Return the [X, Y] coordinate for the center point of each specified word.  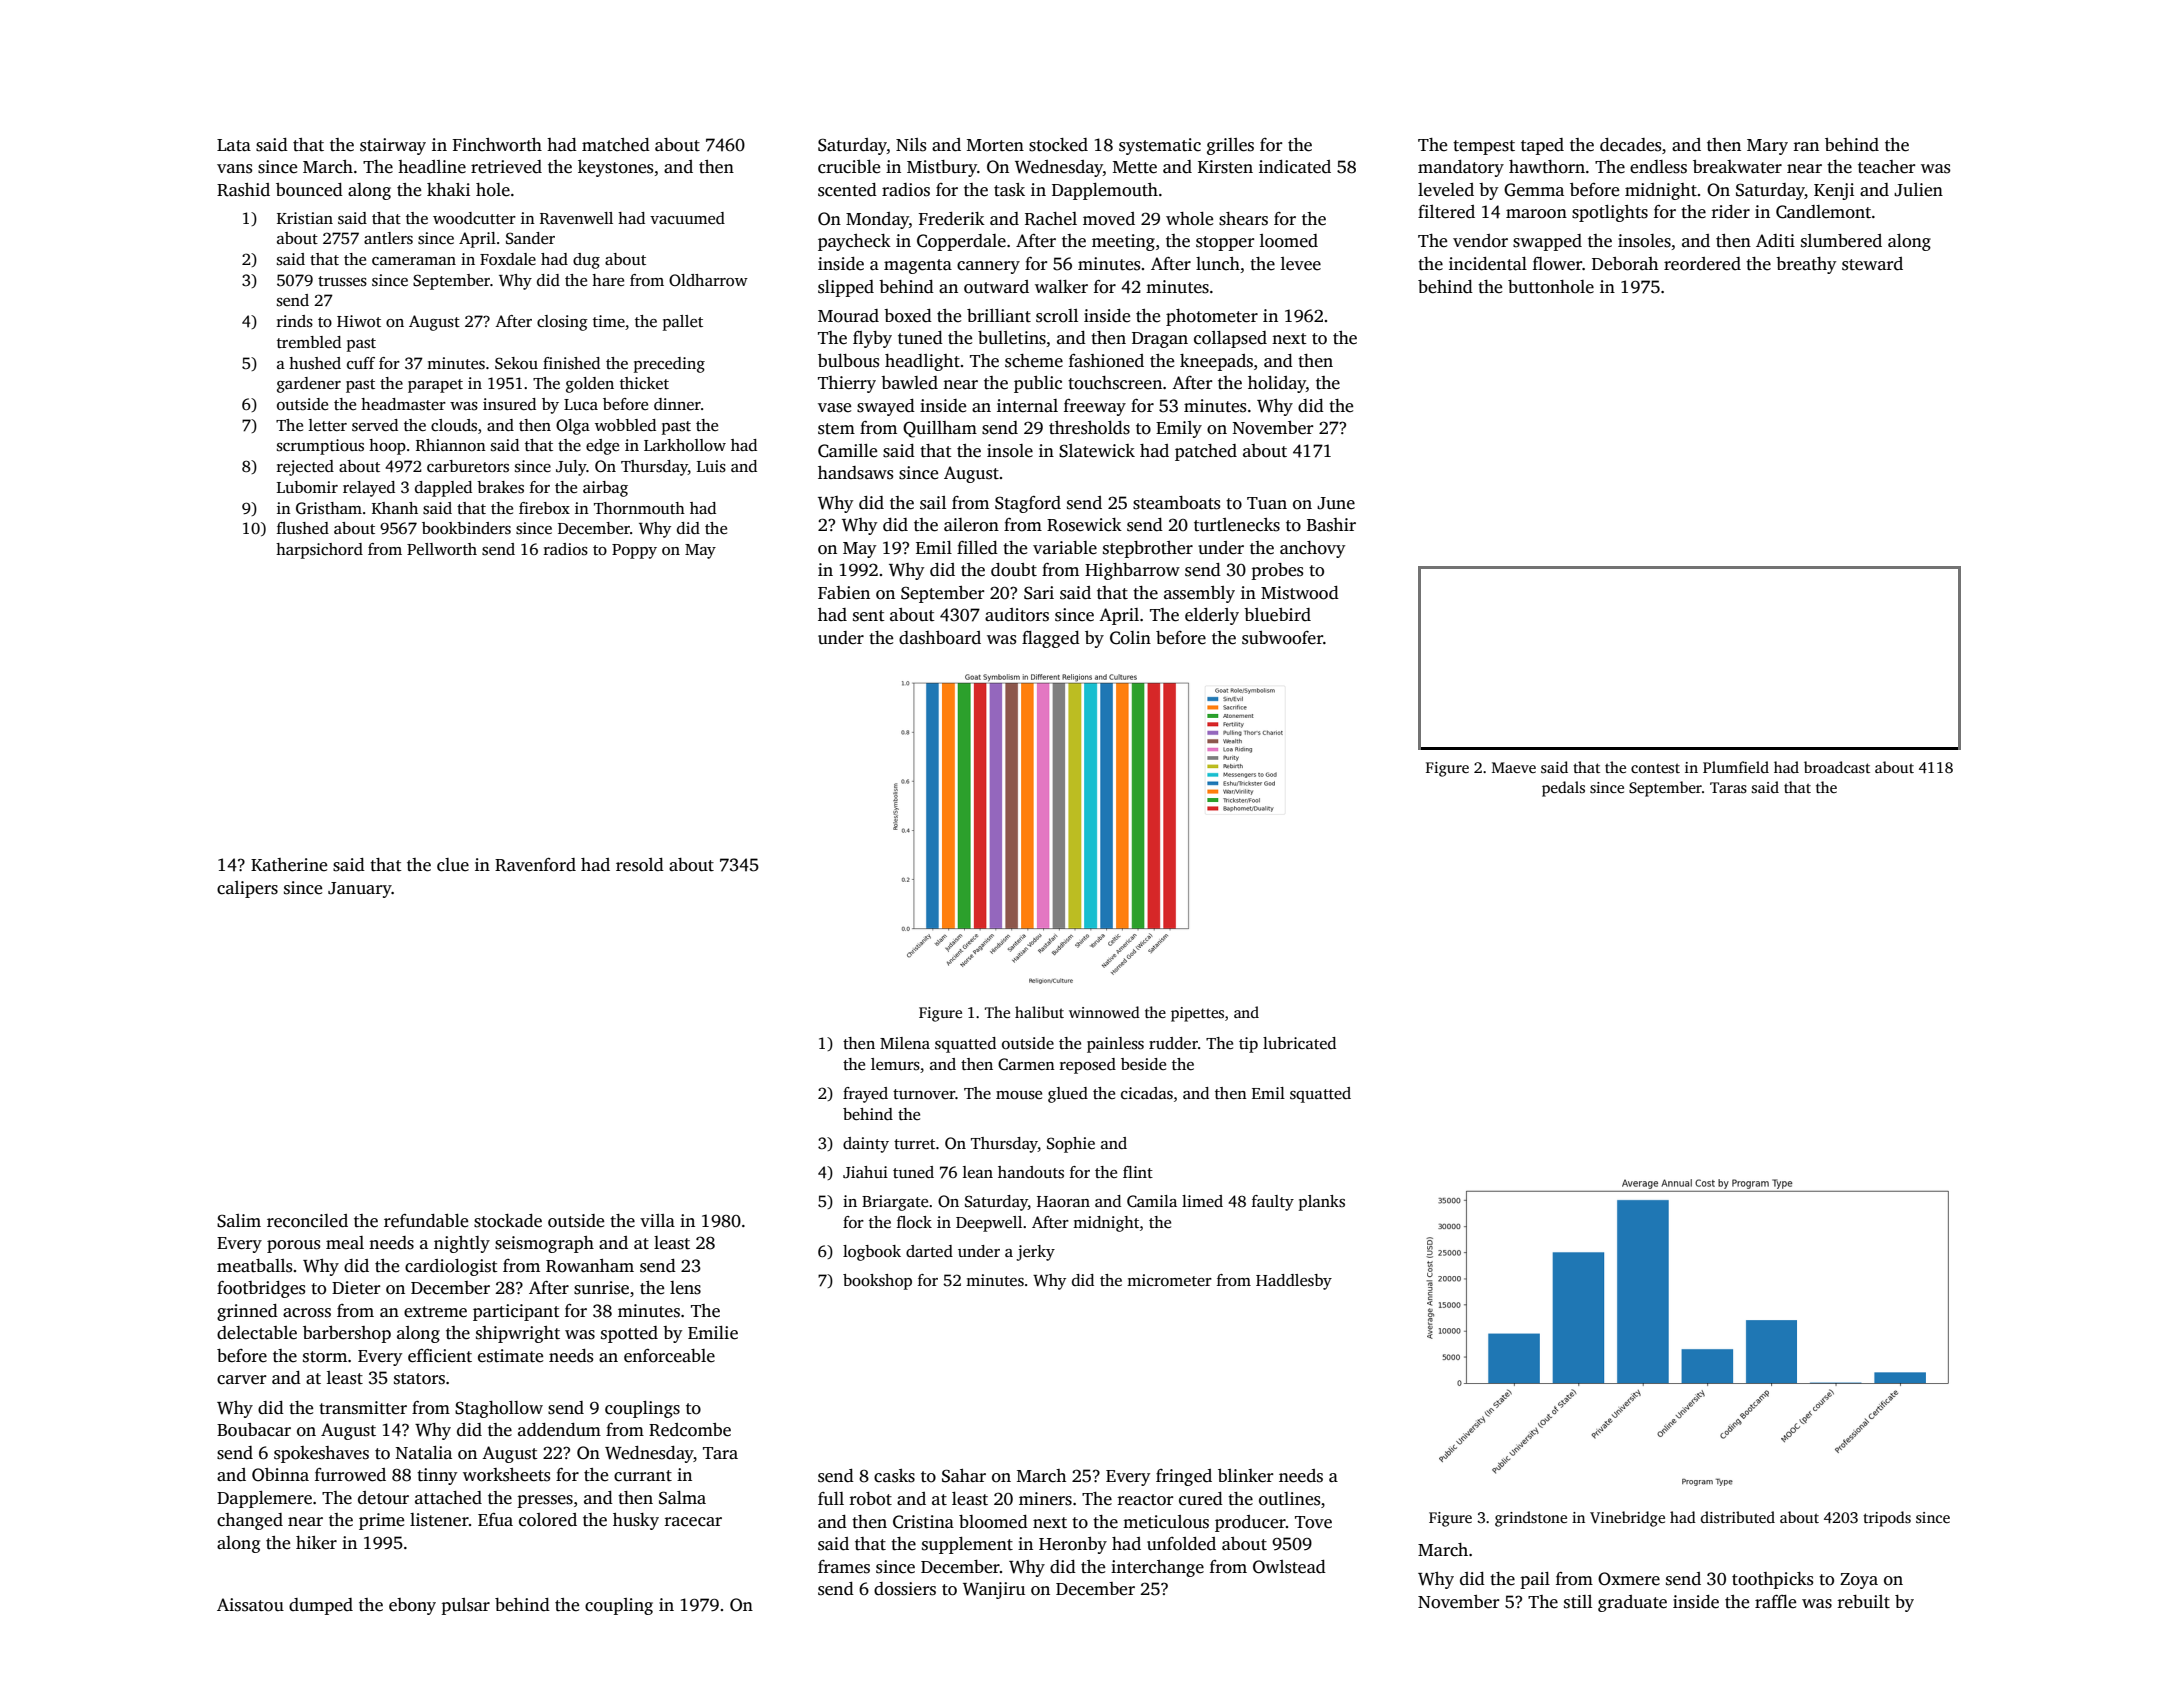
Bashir [1331, 525]
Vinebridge [1627, 1519]
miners [1045, 1499]
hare [608, 280]
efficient [440, 1356]
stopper [1225, 243]
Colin [1130, 638]
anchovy [1312, 549]
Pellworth [442, 549]
